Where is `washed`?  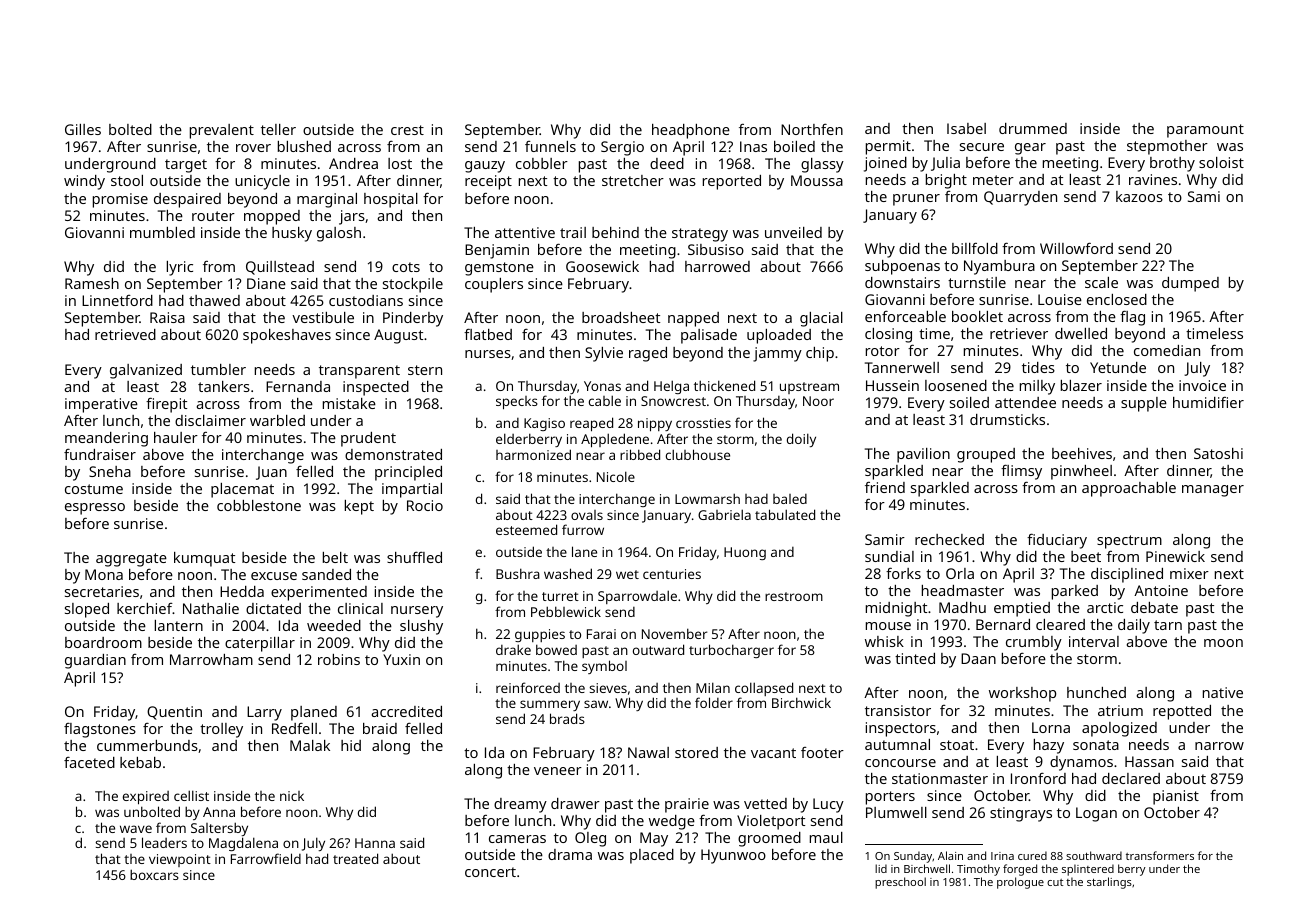 washed is located at coordinates (568, 573).
